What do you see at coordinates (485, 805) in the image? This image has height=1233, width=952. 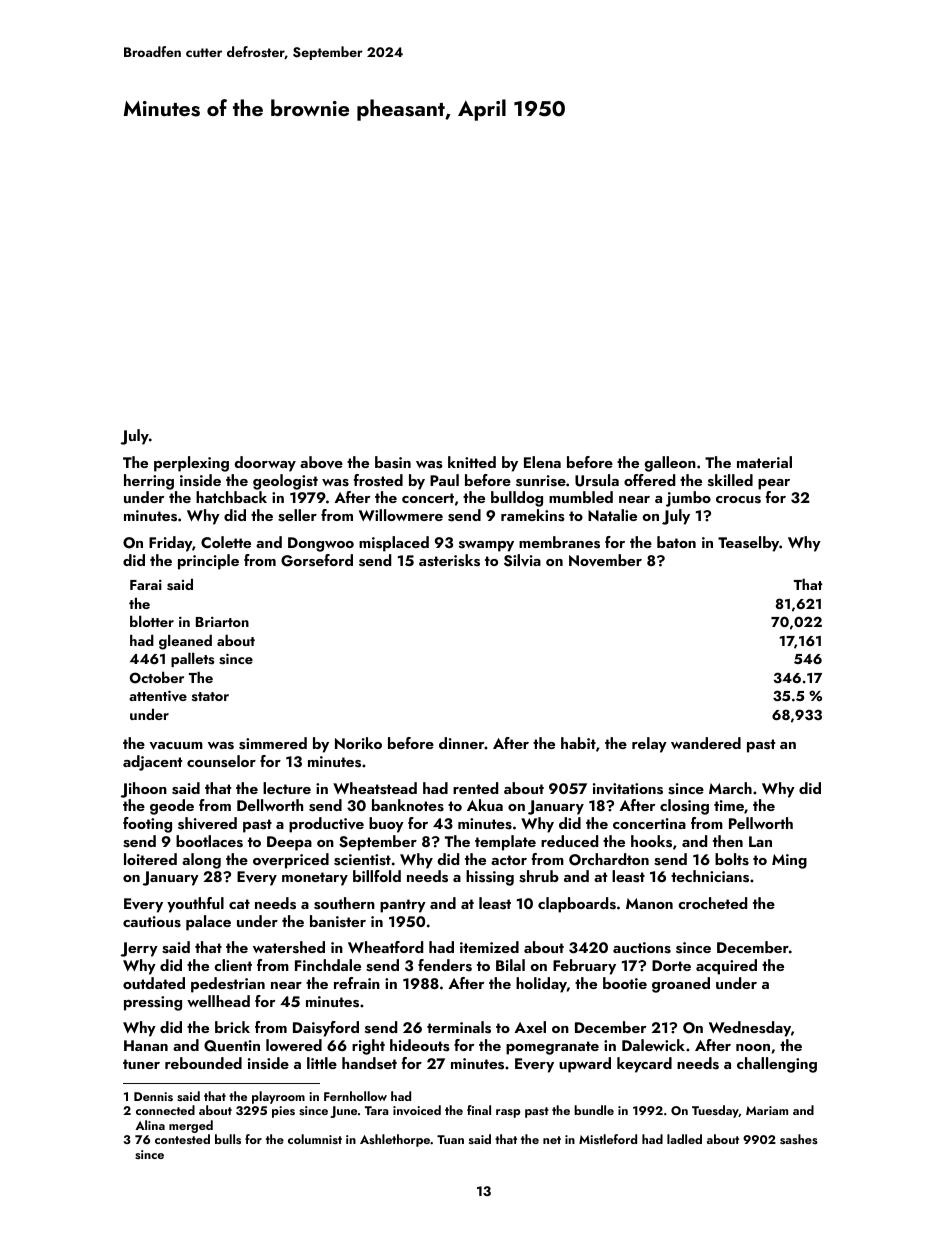 I see `Akua` at bounding box center [485, 805].
